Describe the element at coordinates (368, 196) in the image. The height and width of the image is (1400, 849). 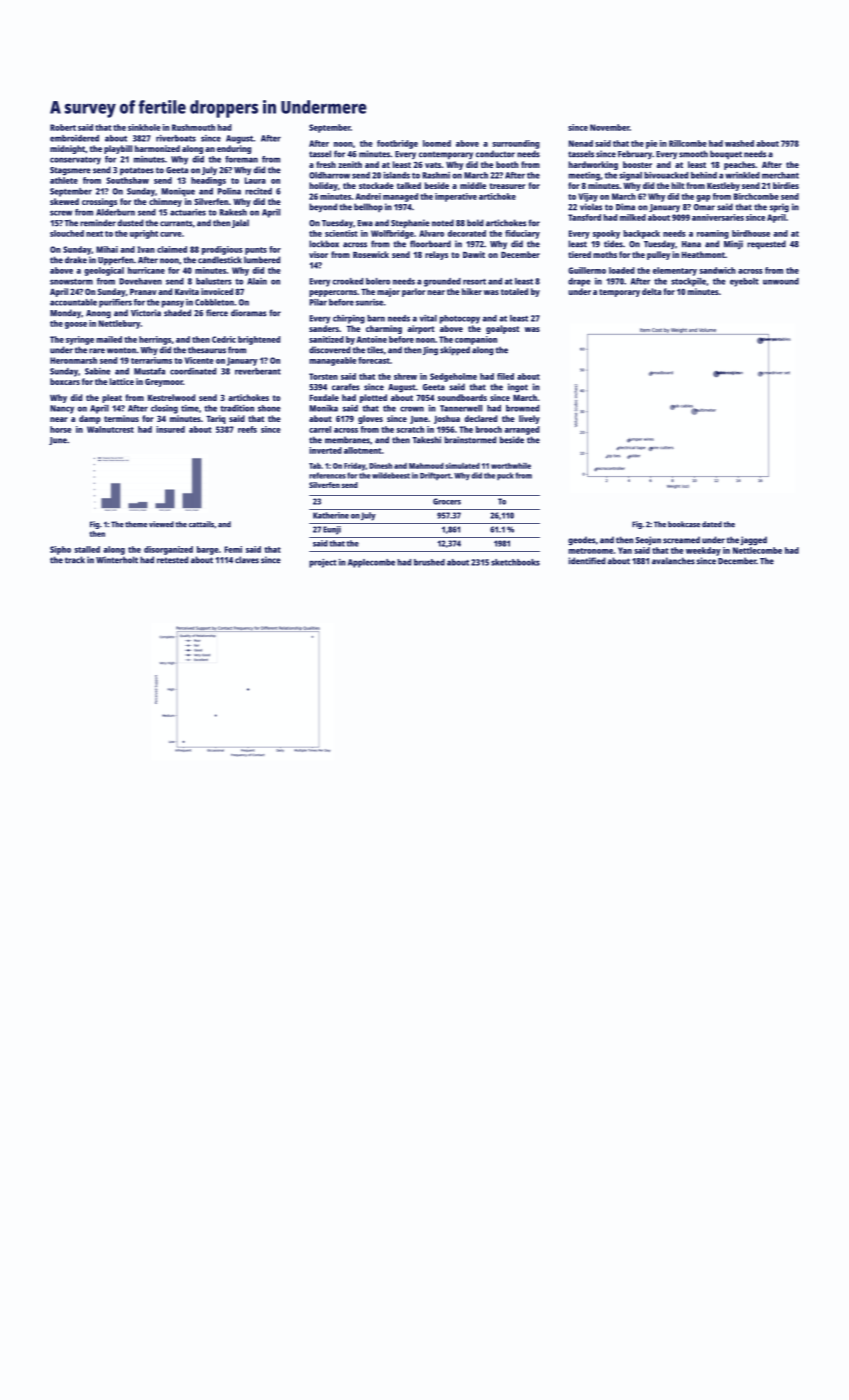
I see `Andrei` at that location.
